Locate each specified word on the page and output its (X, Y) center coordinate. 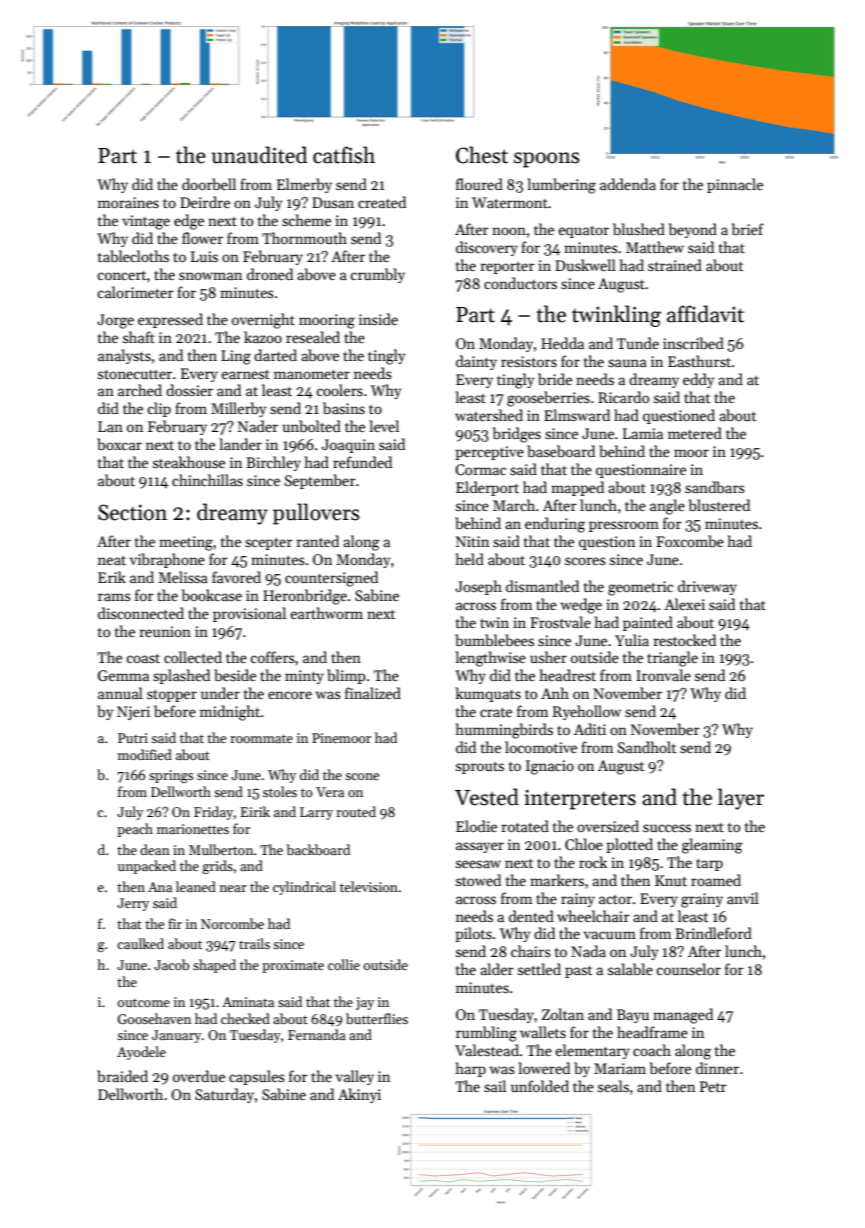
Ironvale (663, 675)
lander (240, 444)
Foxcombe (690, 541)
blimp (346, 676)
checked (245, 1018)
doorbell (209, 184)
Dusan (333, 202)
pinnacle (735, 185)
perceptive (489, 453)
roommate (261, 738)
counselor (688, 969)
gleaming (712, 846)
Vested (487, 797)
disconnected (141, 613)
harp (470, 1069)
